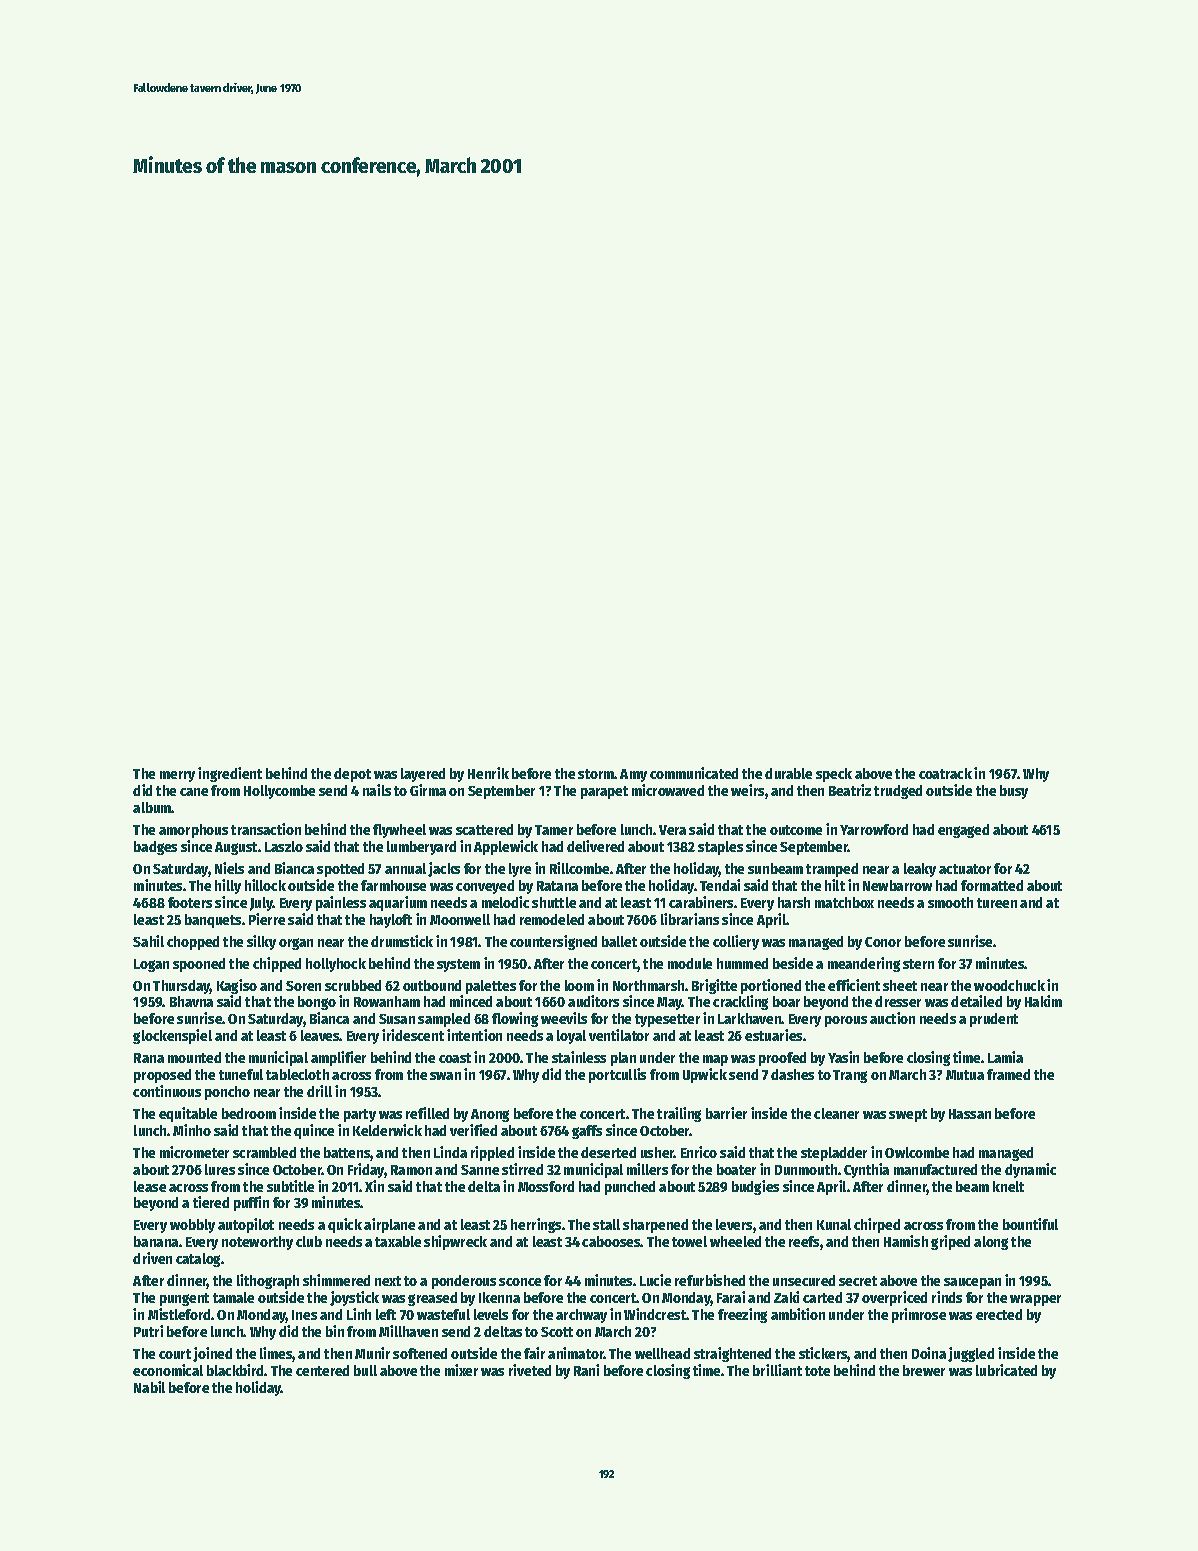 This screenshot has width=1198, height=1551. I want to click on album, so click(152, 807).
